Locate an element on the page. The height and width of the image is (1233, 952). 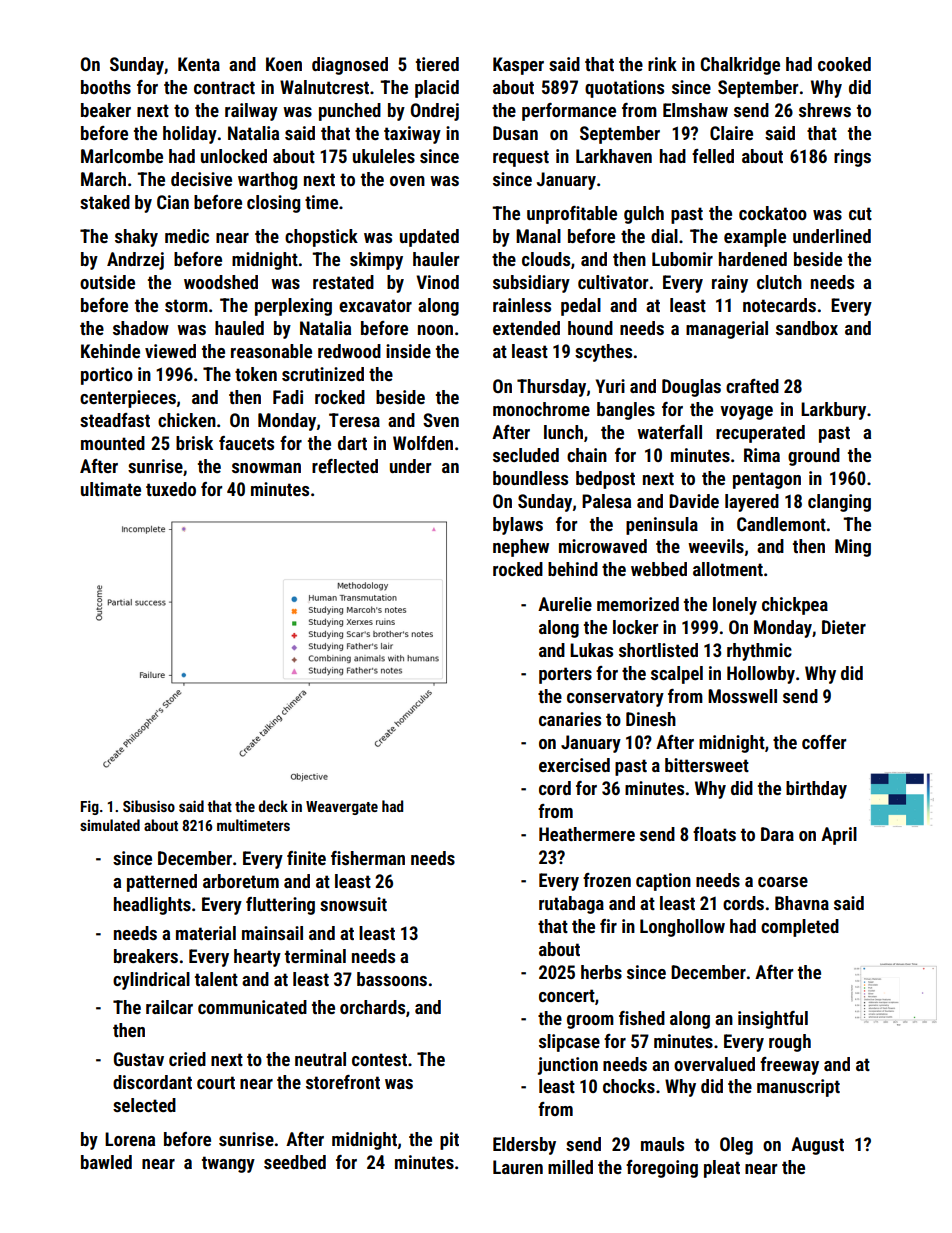
Larkhaven is located at coordinates (614, 156).
